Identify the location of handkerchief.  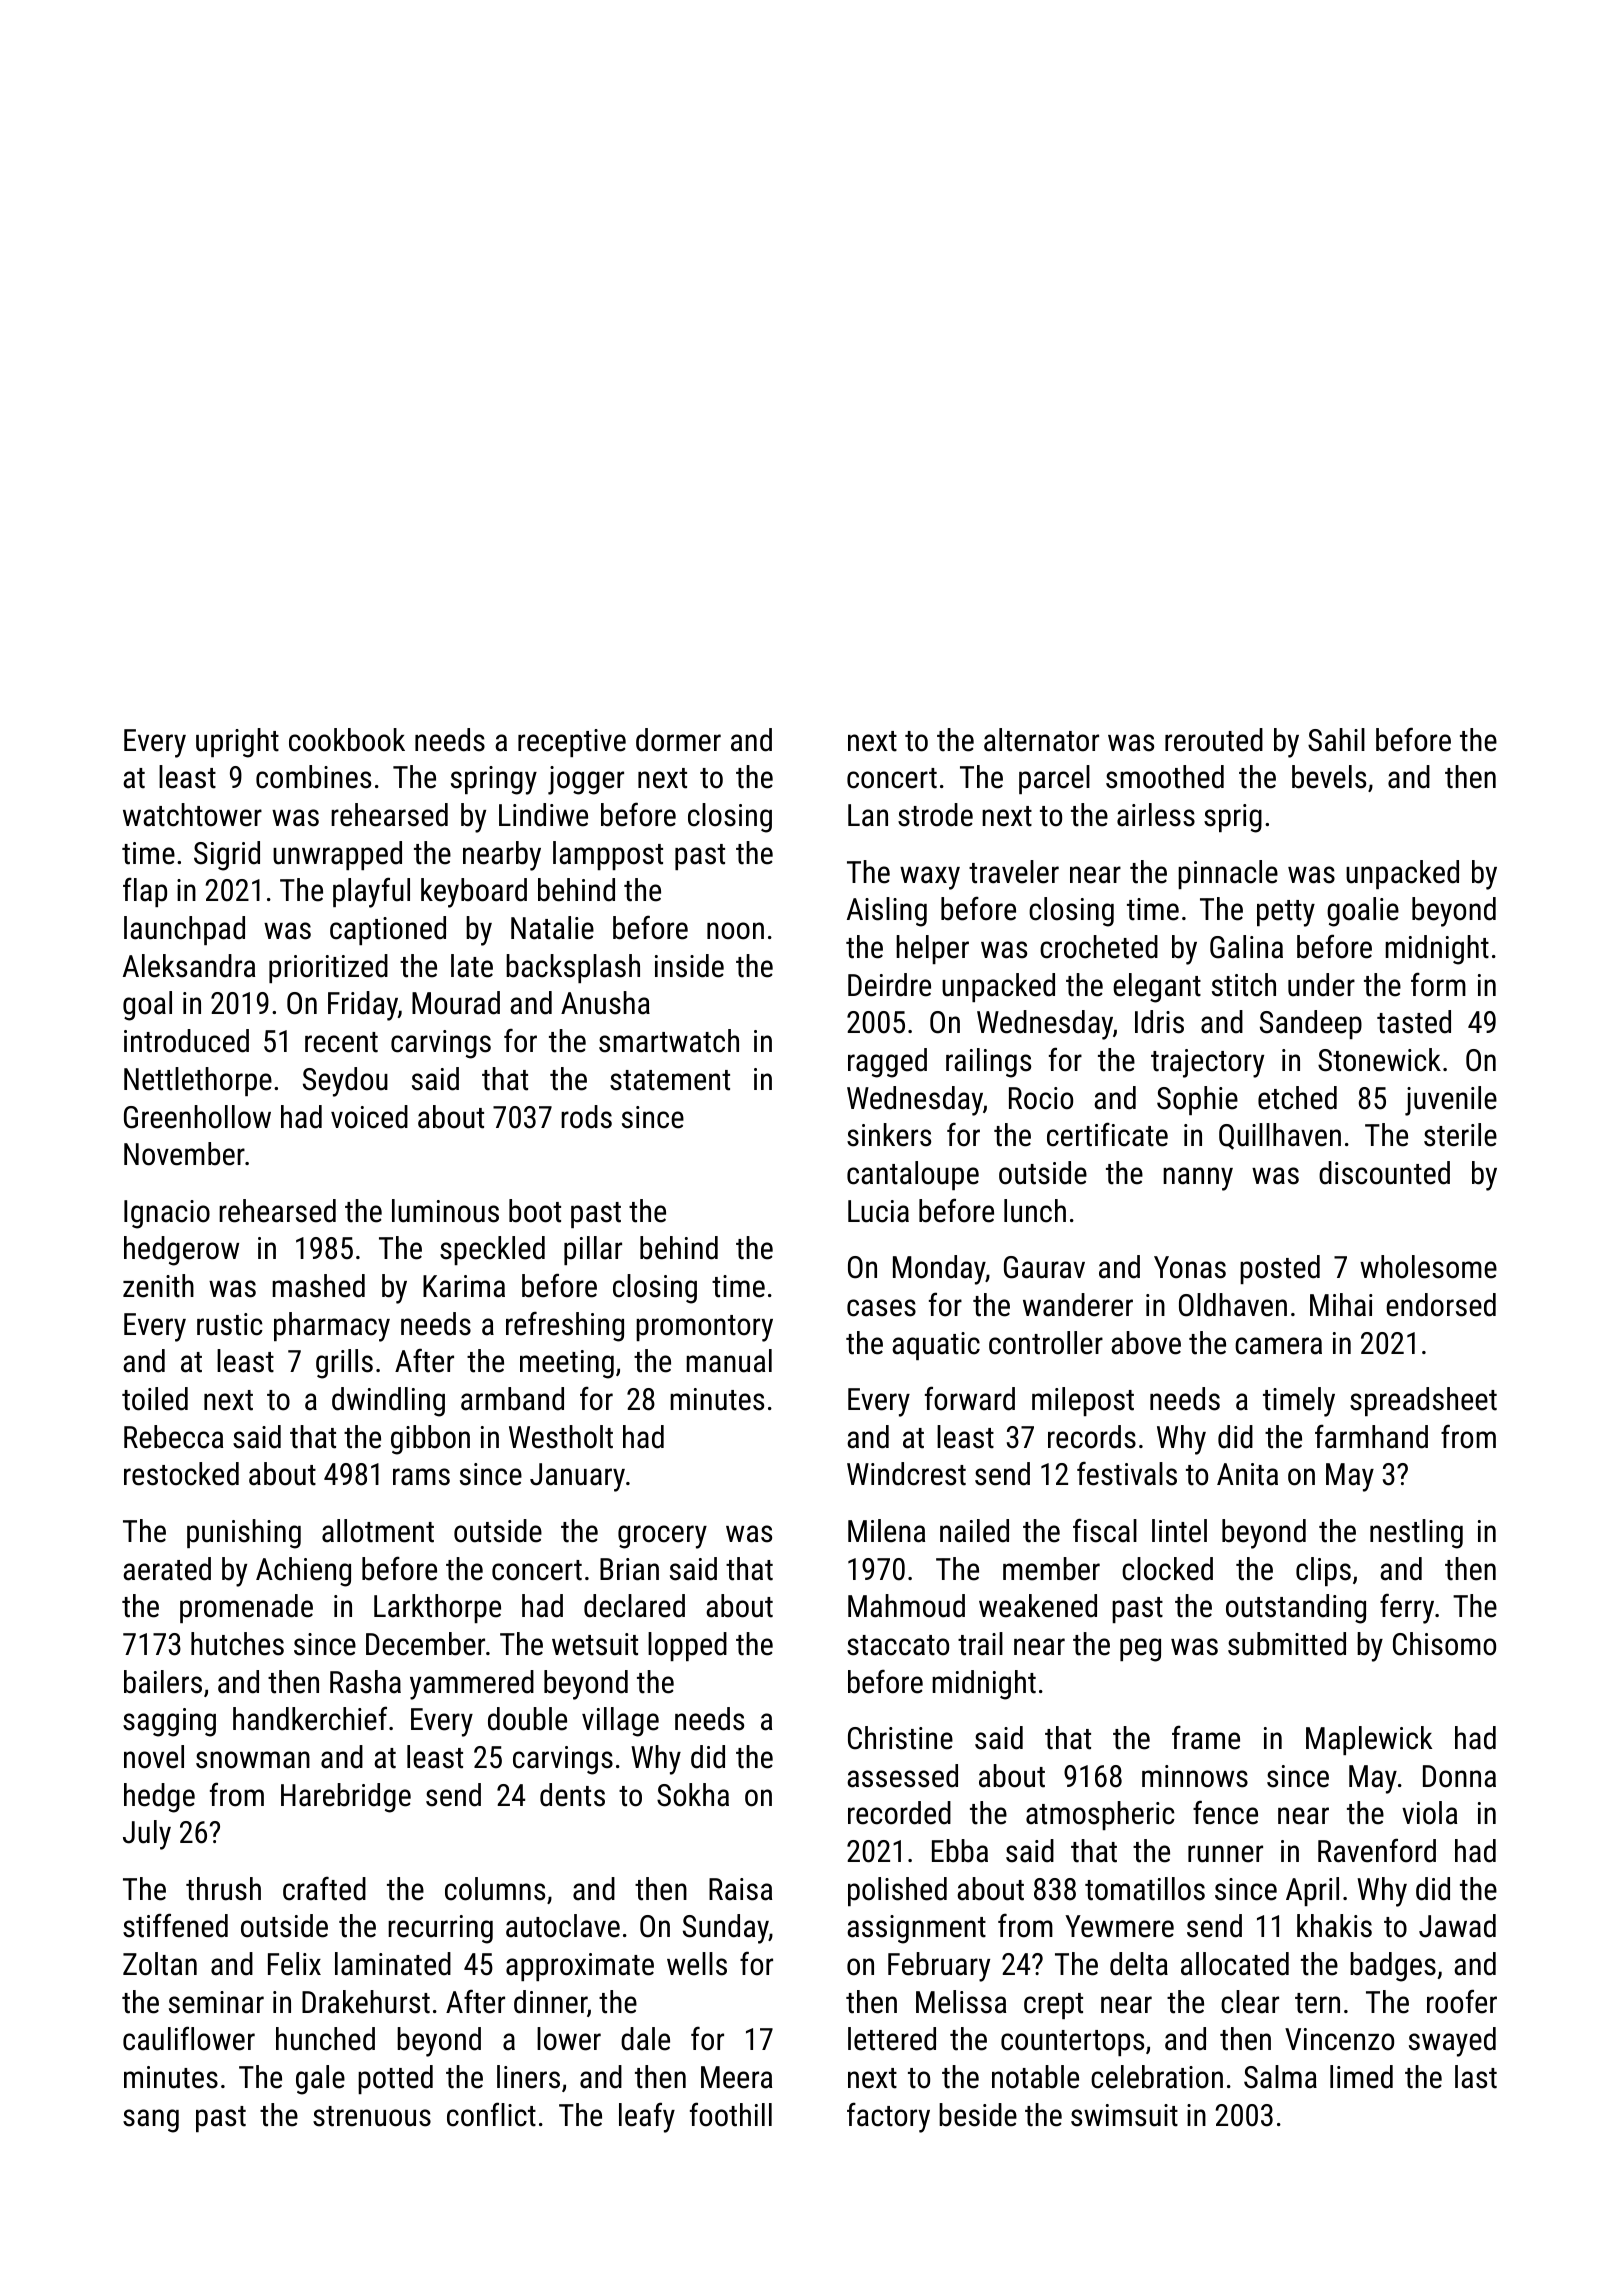
(310, 1718).
